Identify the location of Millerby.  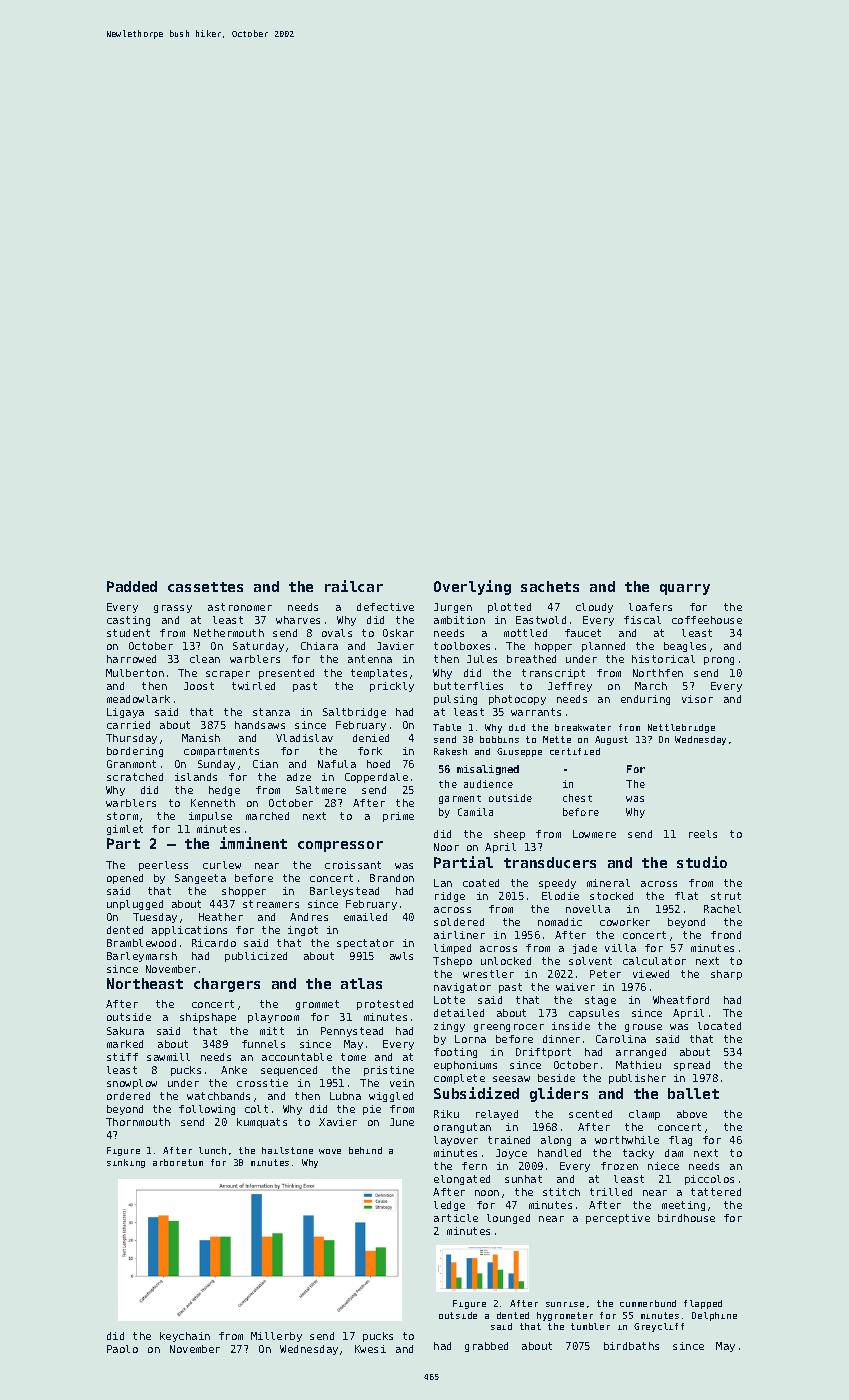
(276, 1337).
